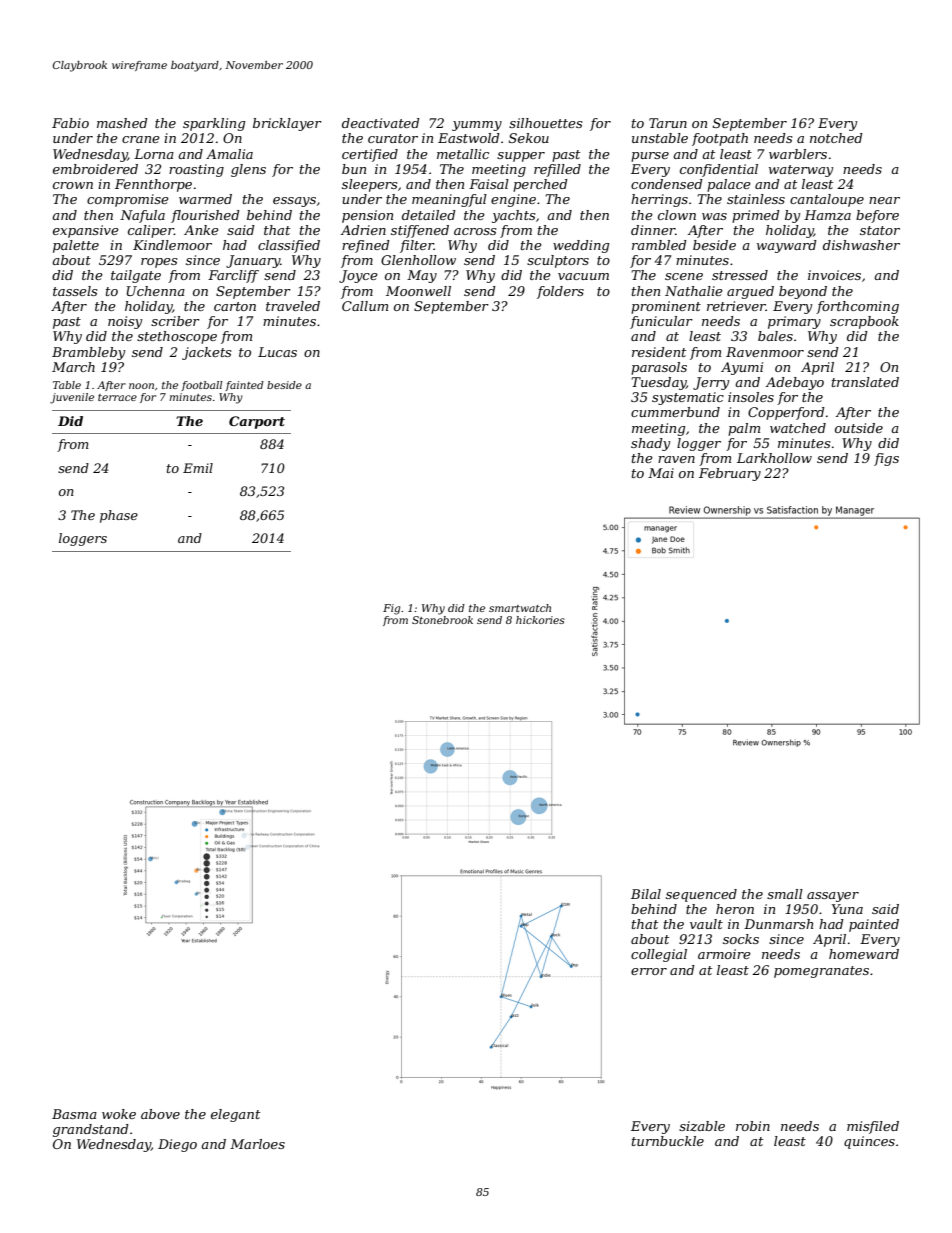  I want to click on Larkhollow, so click(774, 458).
